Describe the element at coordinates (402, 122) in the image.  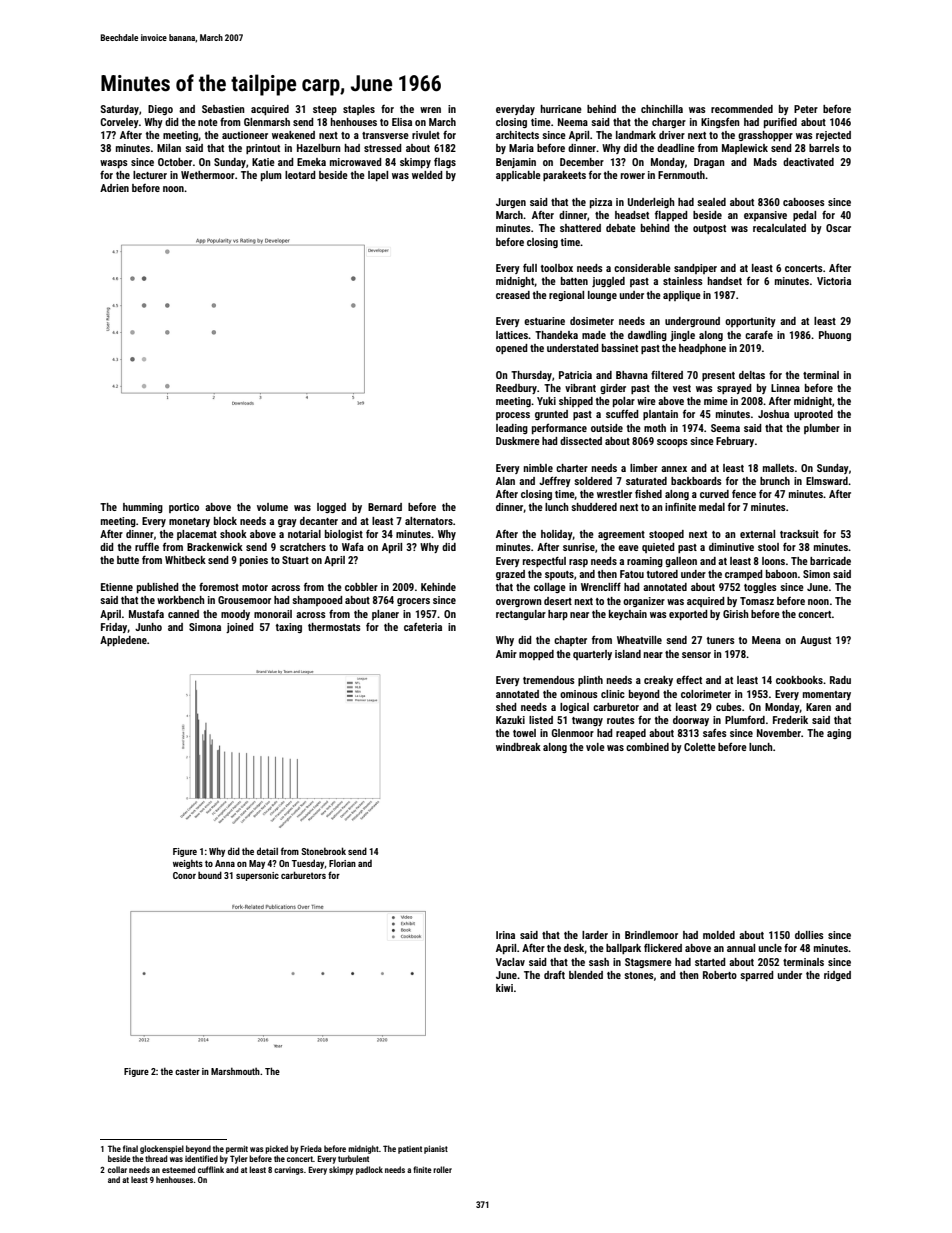
I see `Elisa` at that location.
